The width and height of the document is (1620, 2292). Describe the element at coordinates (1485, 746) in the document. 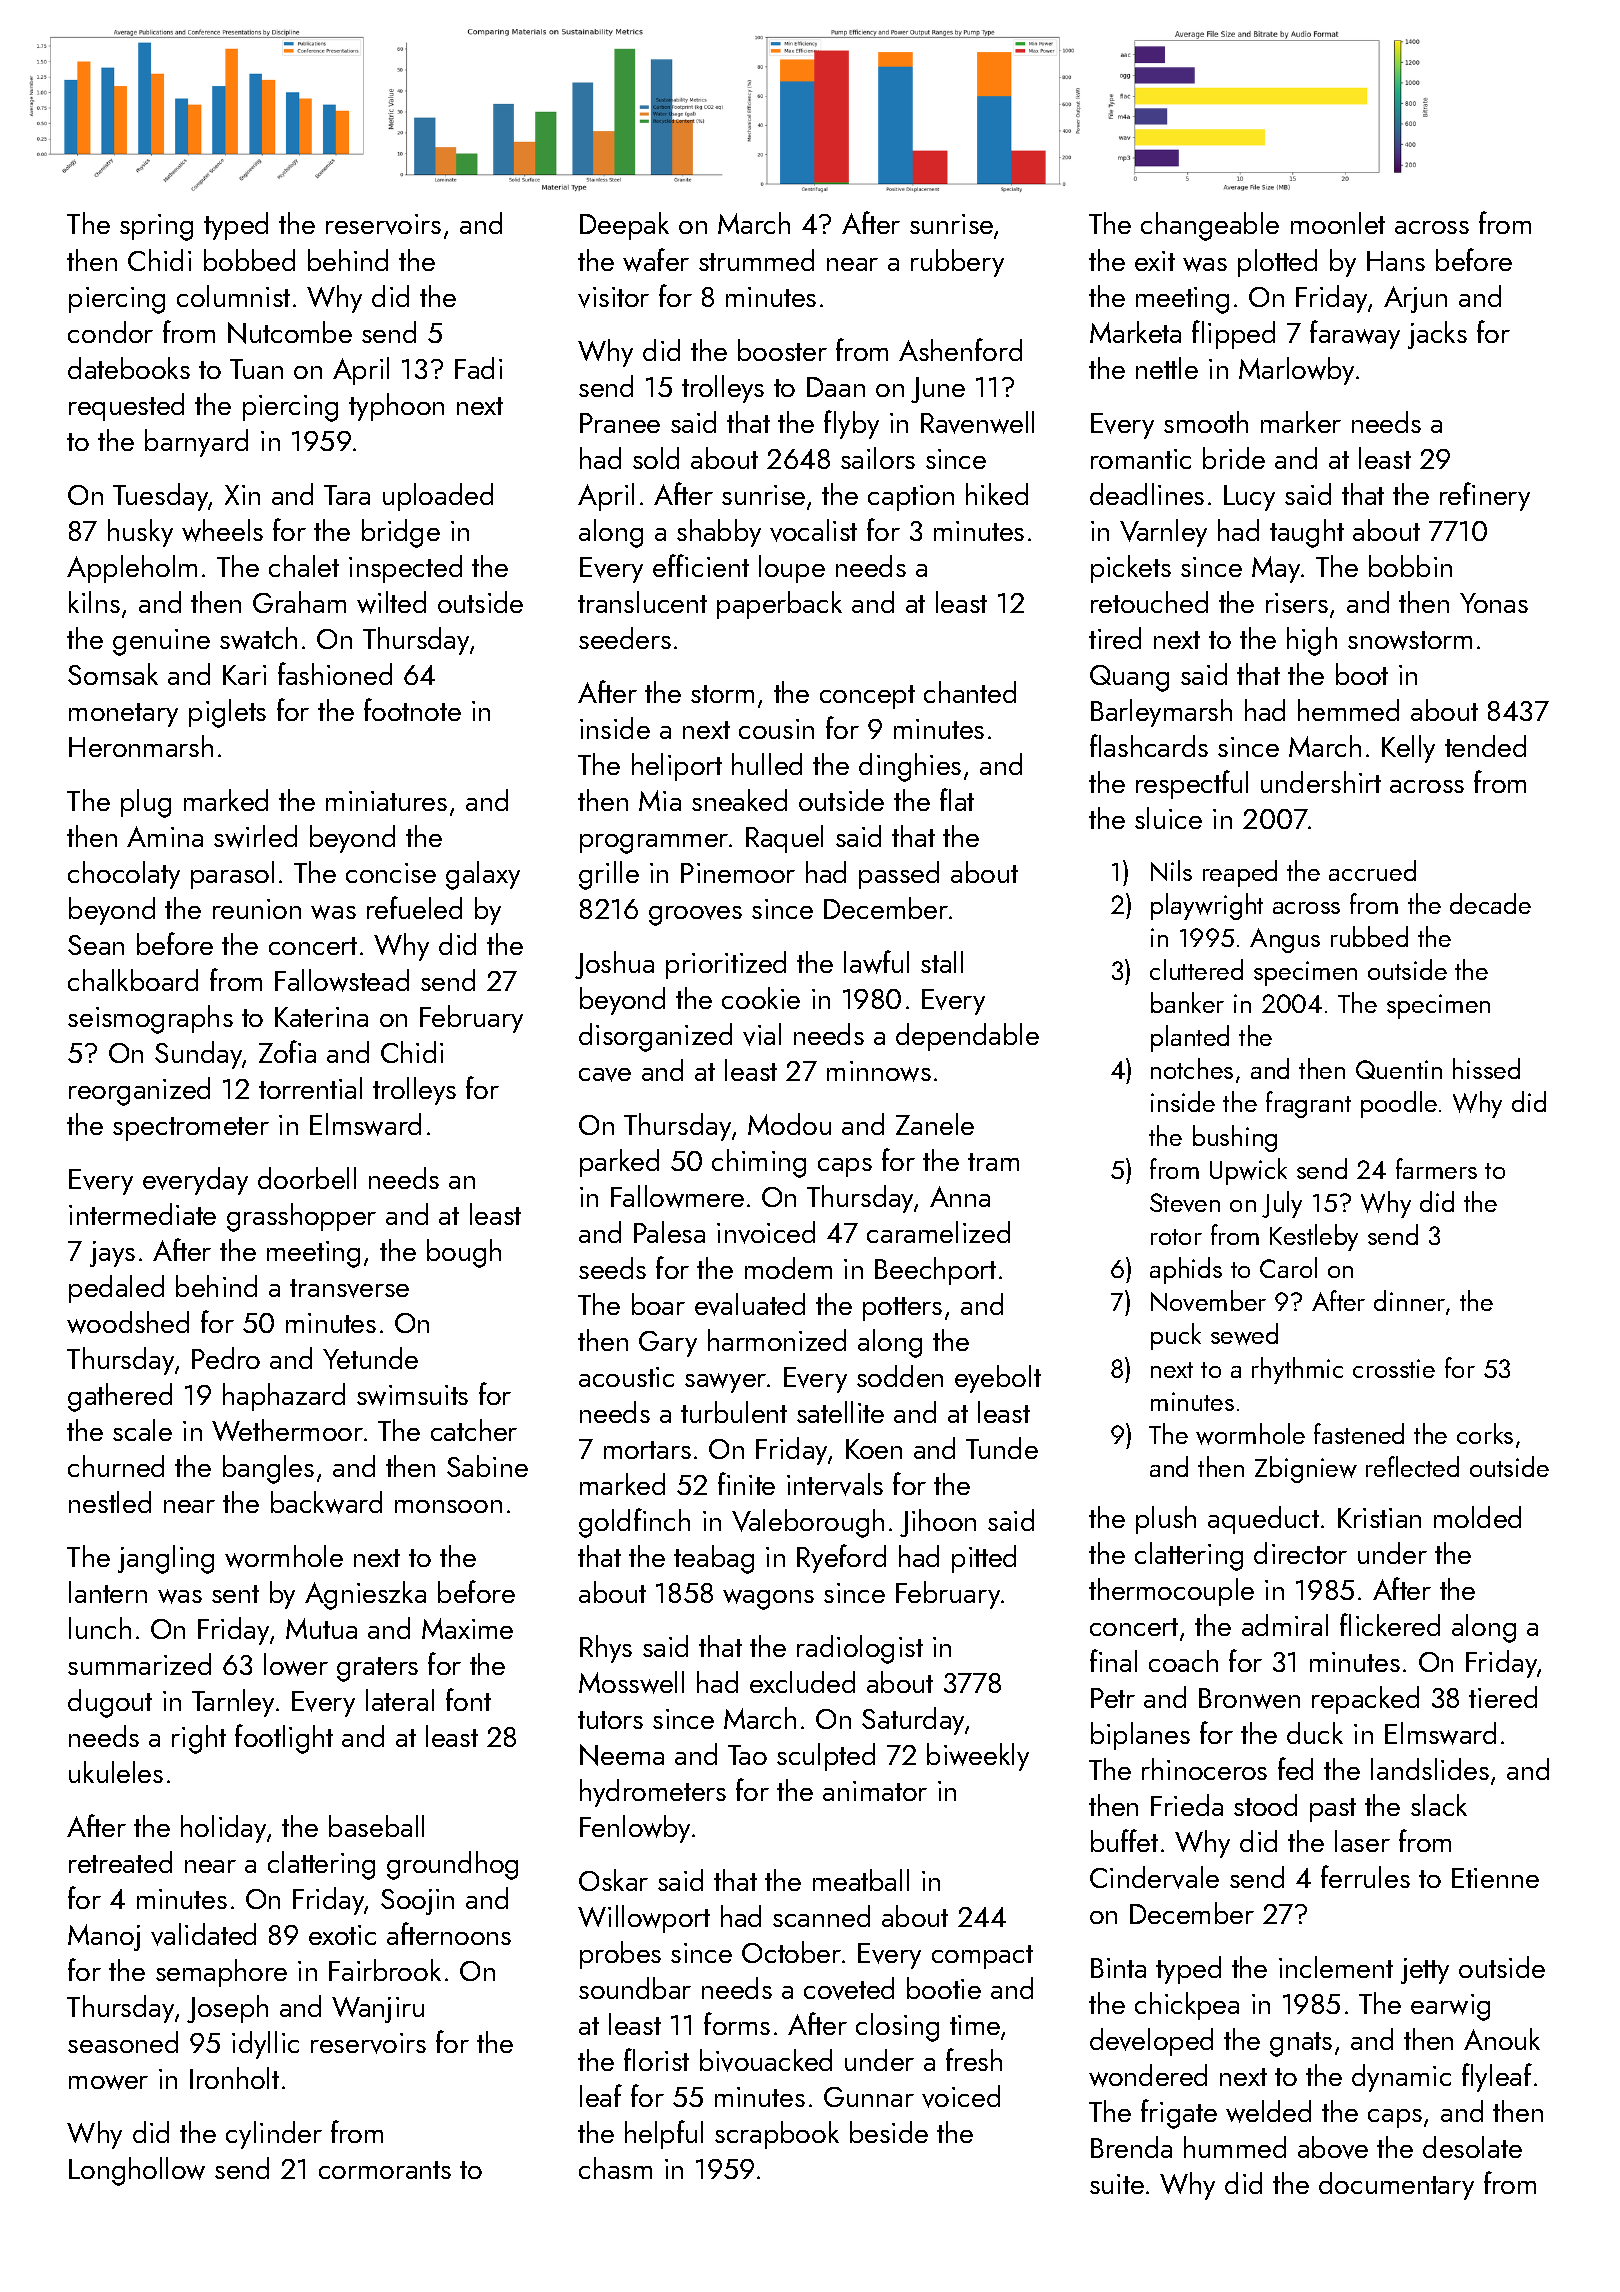

I see `tended` at that location.
